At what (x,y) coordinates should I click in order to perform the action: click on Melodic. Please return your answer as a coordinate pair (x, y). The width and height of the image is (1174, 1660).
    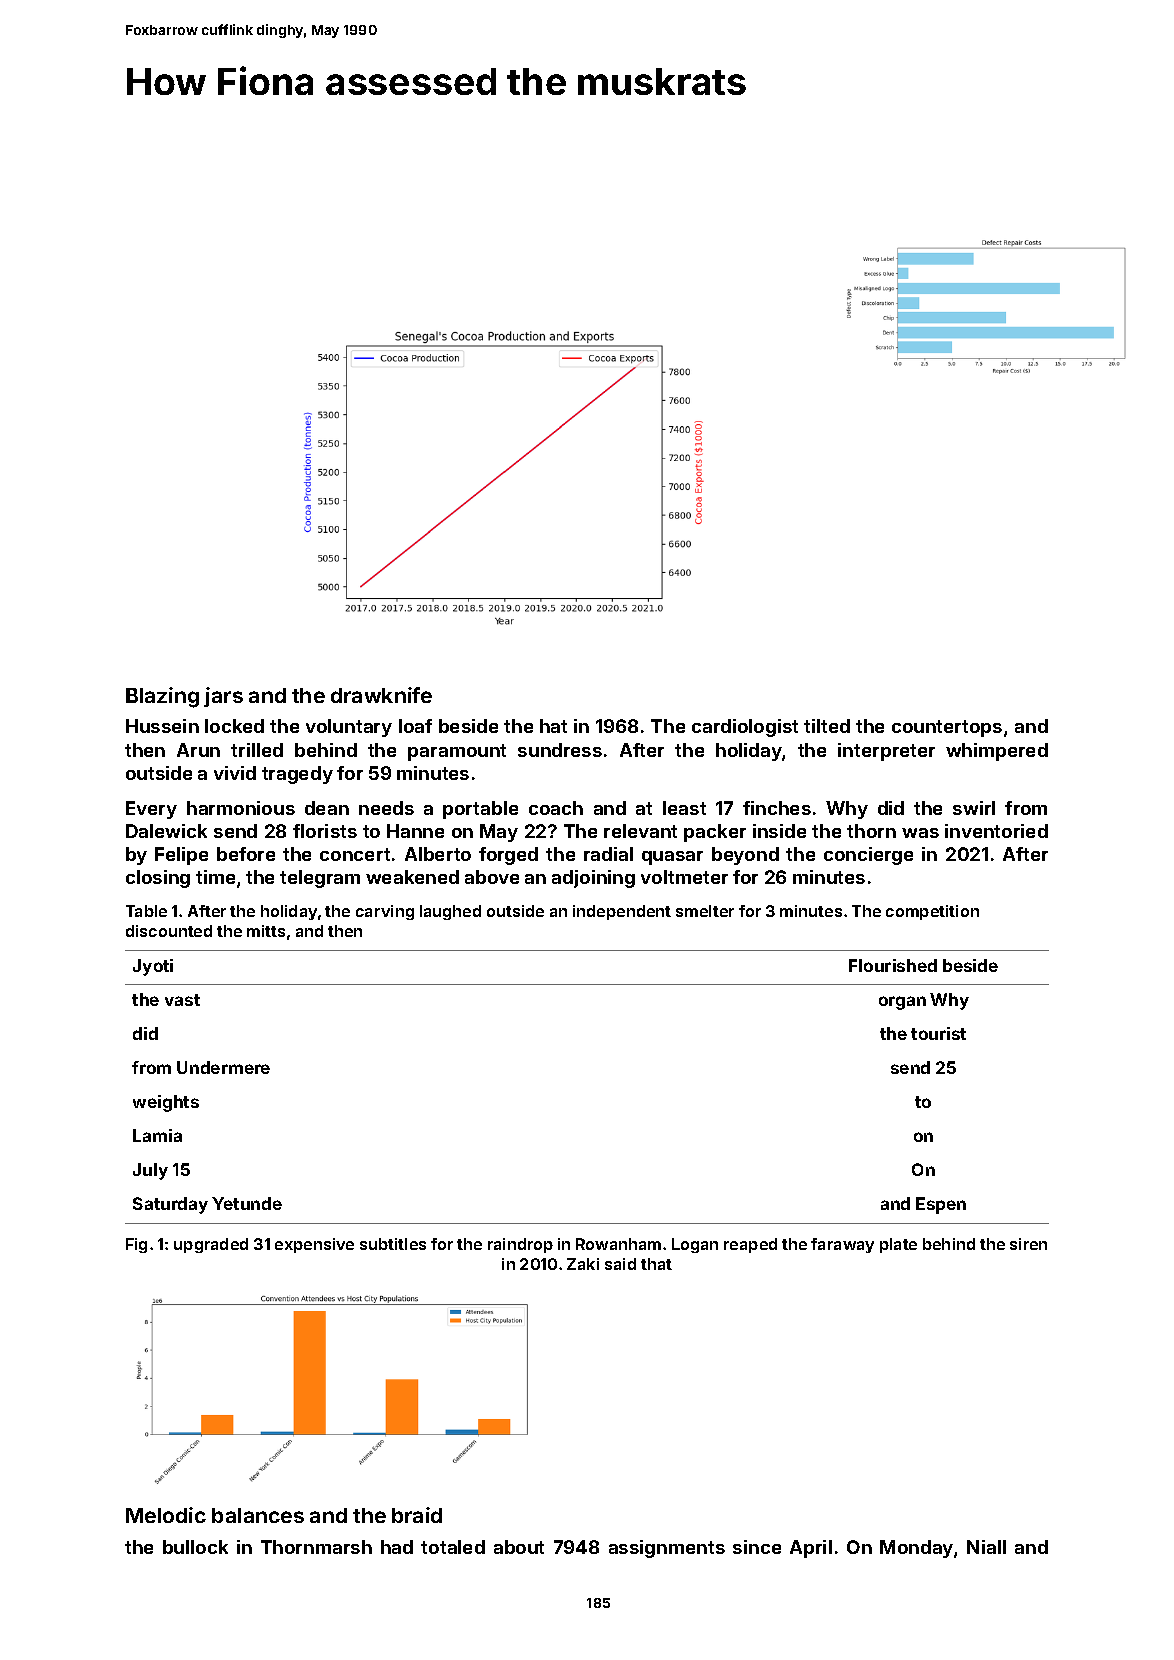
    Looking at the image, I should click on (166, 1515).
